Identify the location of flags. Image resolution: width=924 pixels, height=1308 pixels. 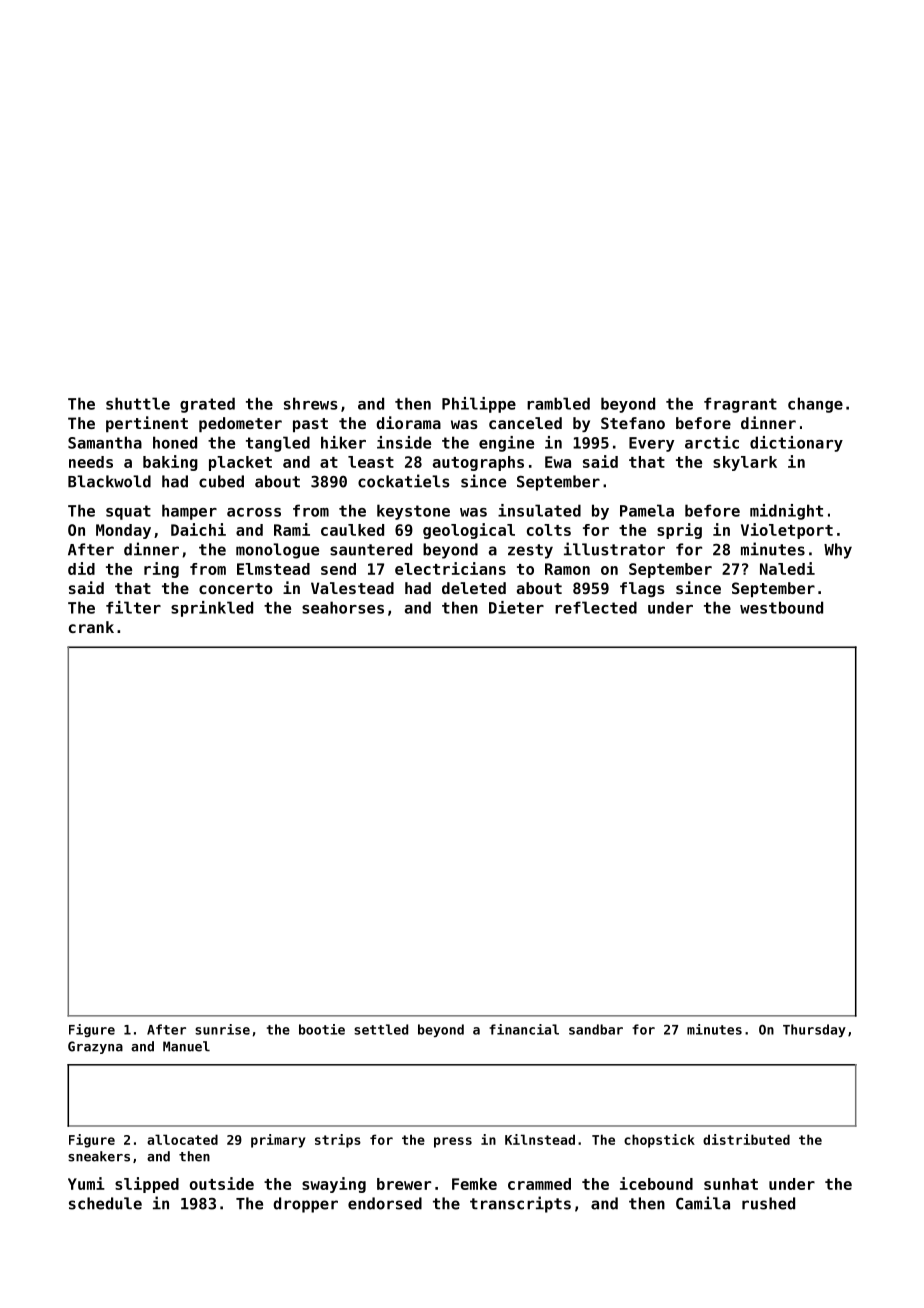
(642, 589).
